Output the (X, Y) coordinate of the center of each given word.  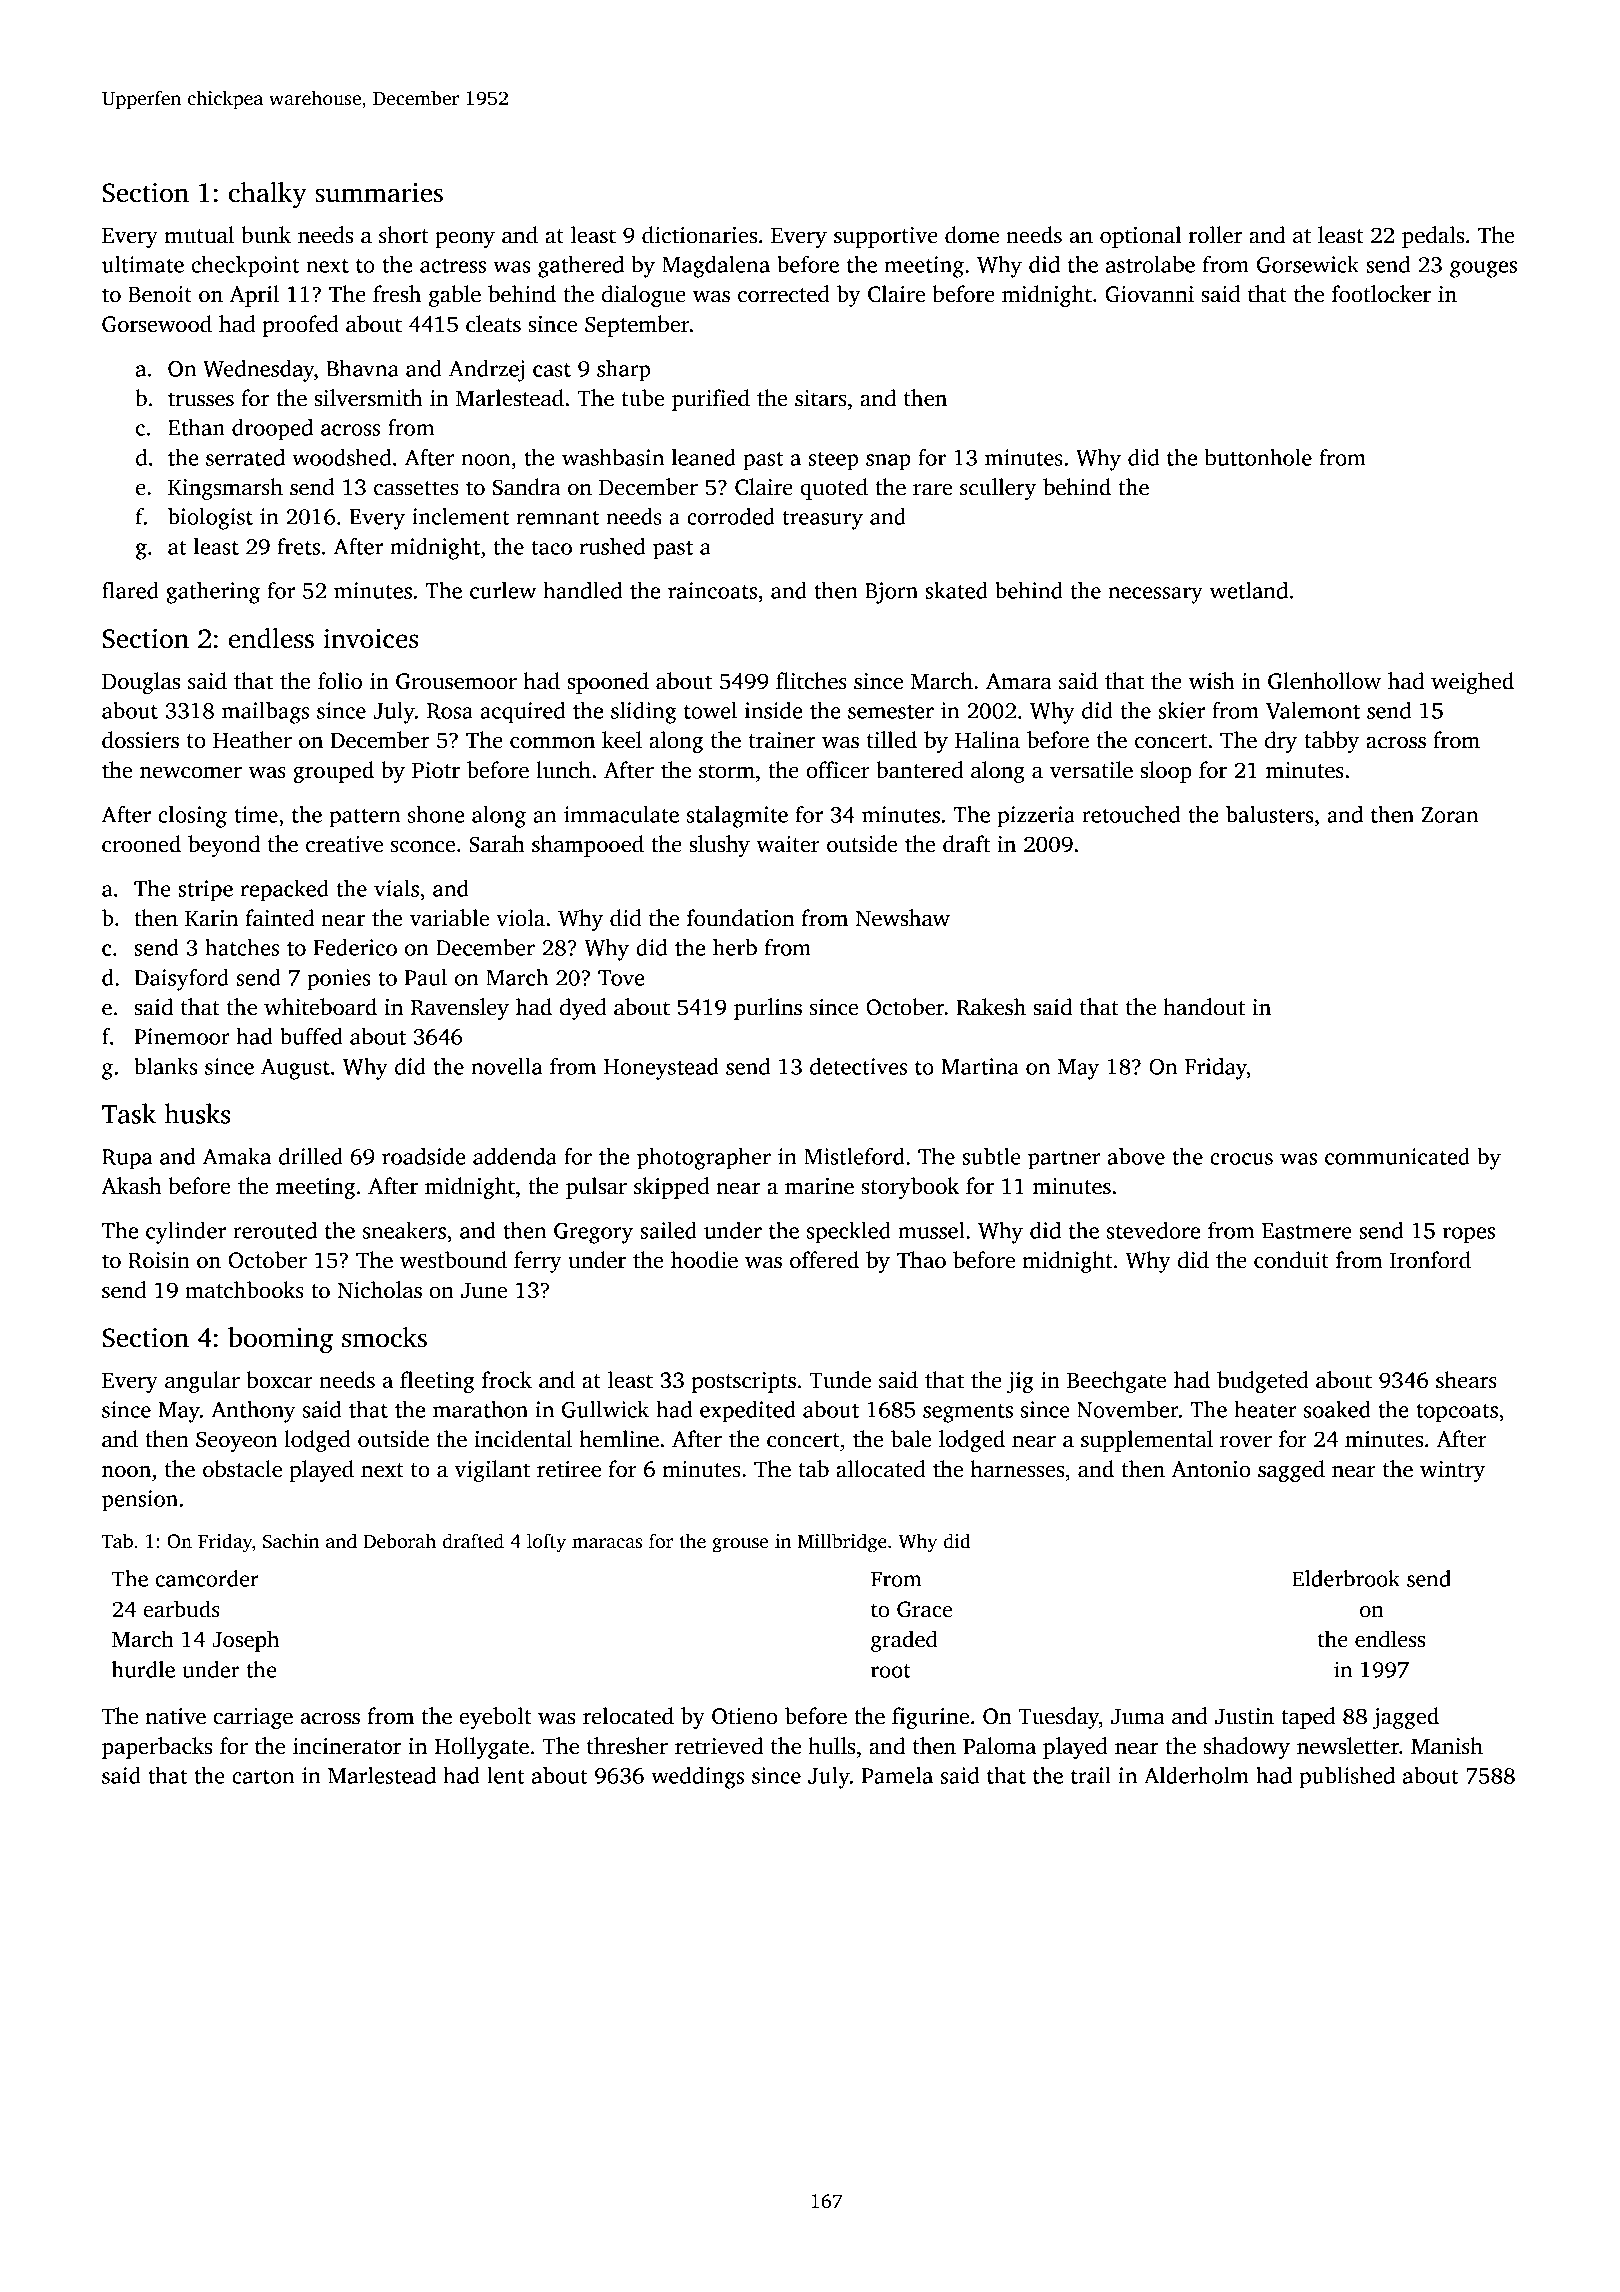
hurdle (143, 1669)
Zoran (1450, 815)
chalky (268, 195)
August (295, 1069)
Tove (621, 978)
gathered (581, 267)
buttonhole (1258, 457)
